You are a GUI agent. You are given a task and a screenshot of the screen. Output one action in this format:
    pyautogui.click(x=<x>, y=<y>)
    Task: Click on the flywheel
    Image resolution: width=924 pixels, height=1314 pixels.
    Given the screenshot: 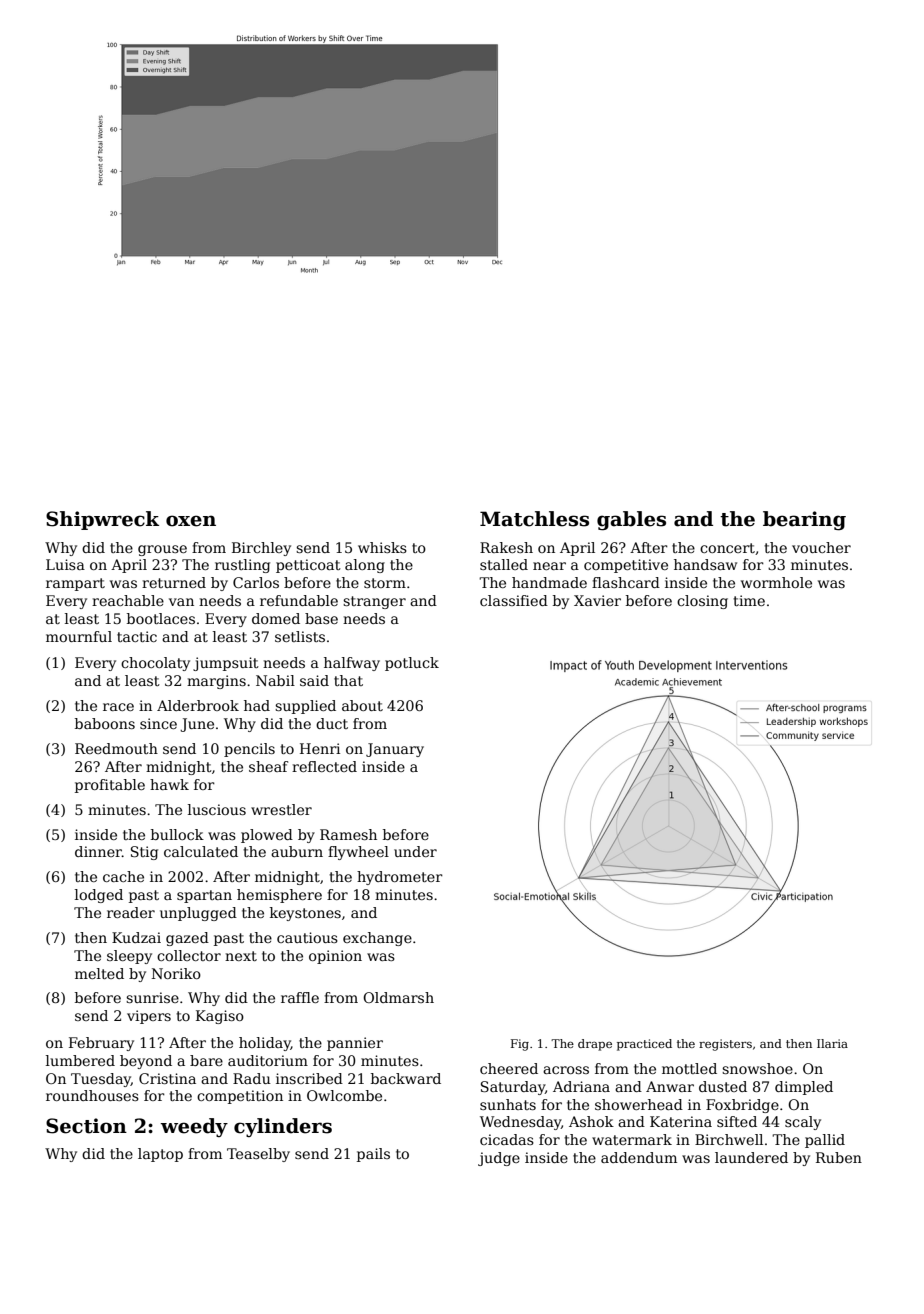 What is the action you would take?
    pyautogui.click(x=358, y=853)
